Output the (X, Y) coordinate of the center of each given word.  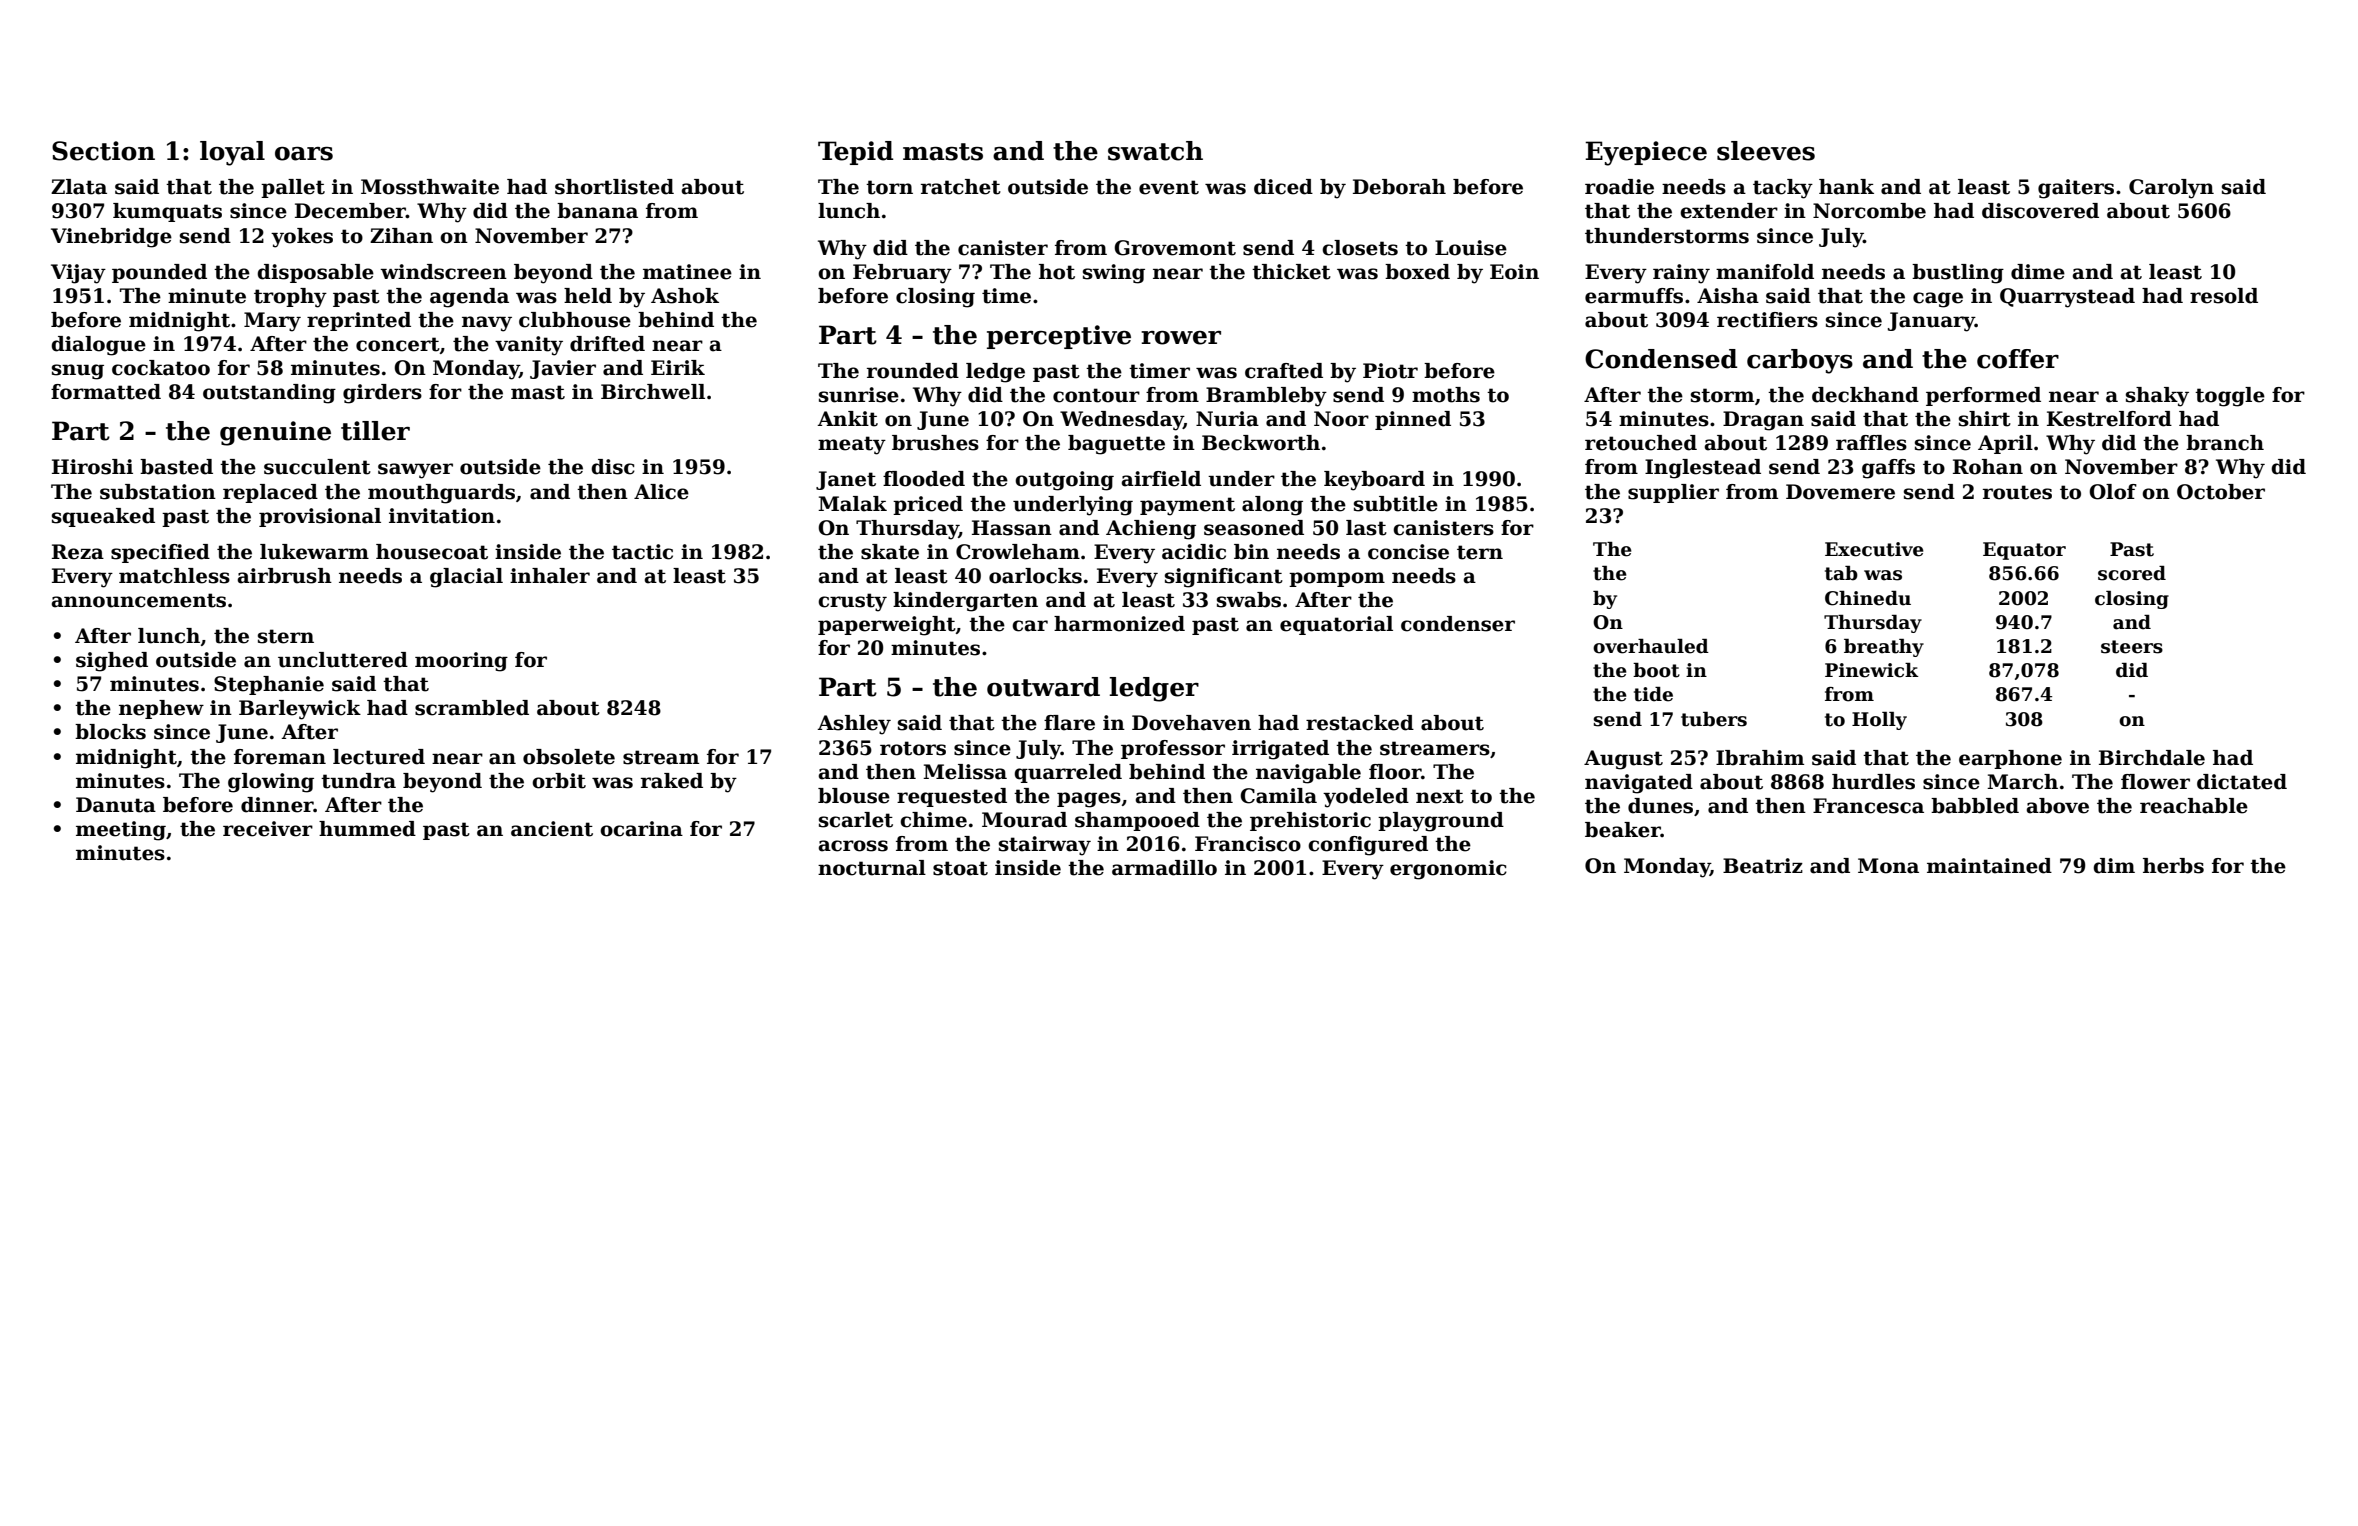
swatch (1155, 151)
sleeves (1766, 151)
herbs (2173, 866)
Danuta (116, 805)
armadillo (1164, 868)
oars (304, 154)
